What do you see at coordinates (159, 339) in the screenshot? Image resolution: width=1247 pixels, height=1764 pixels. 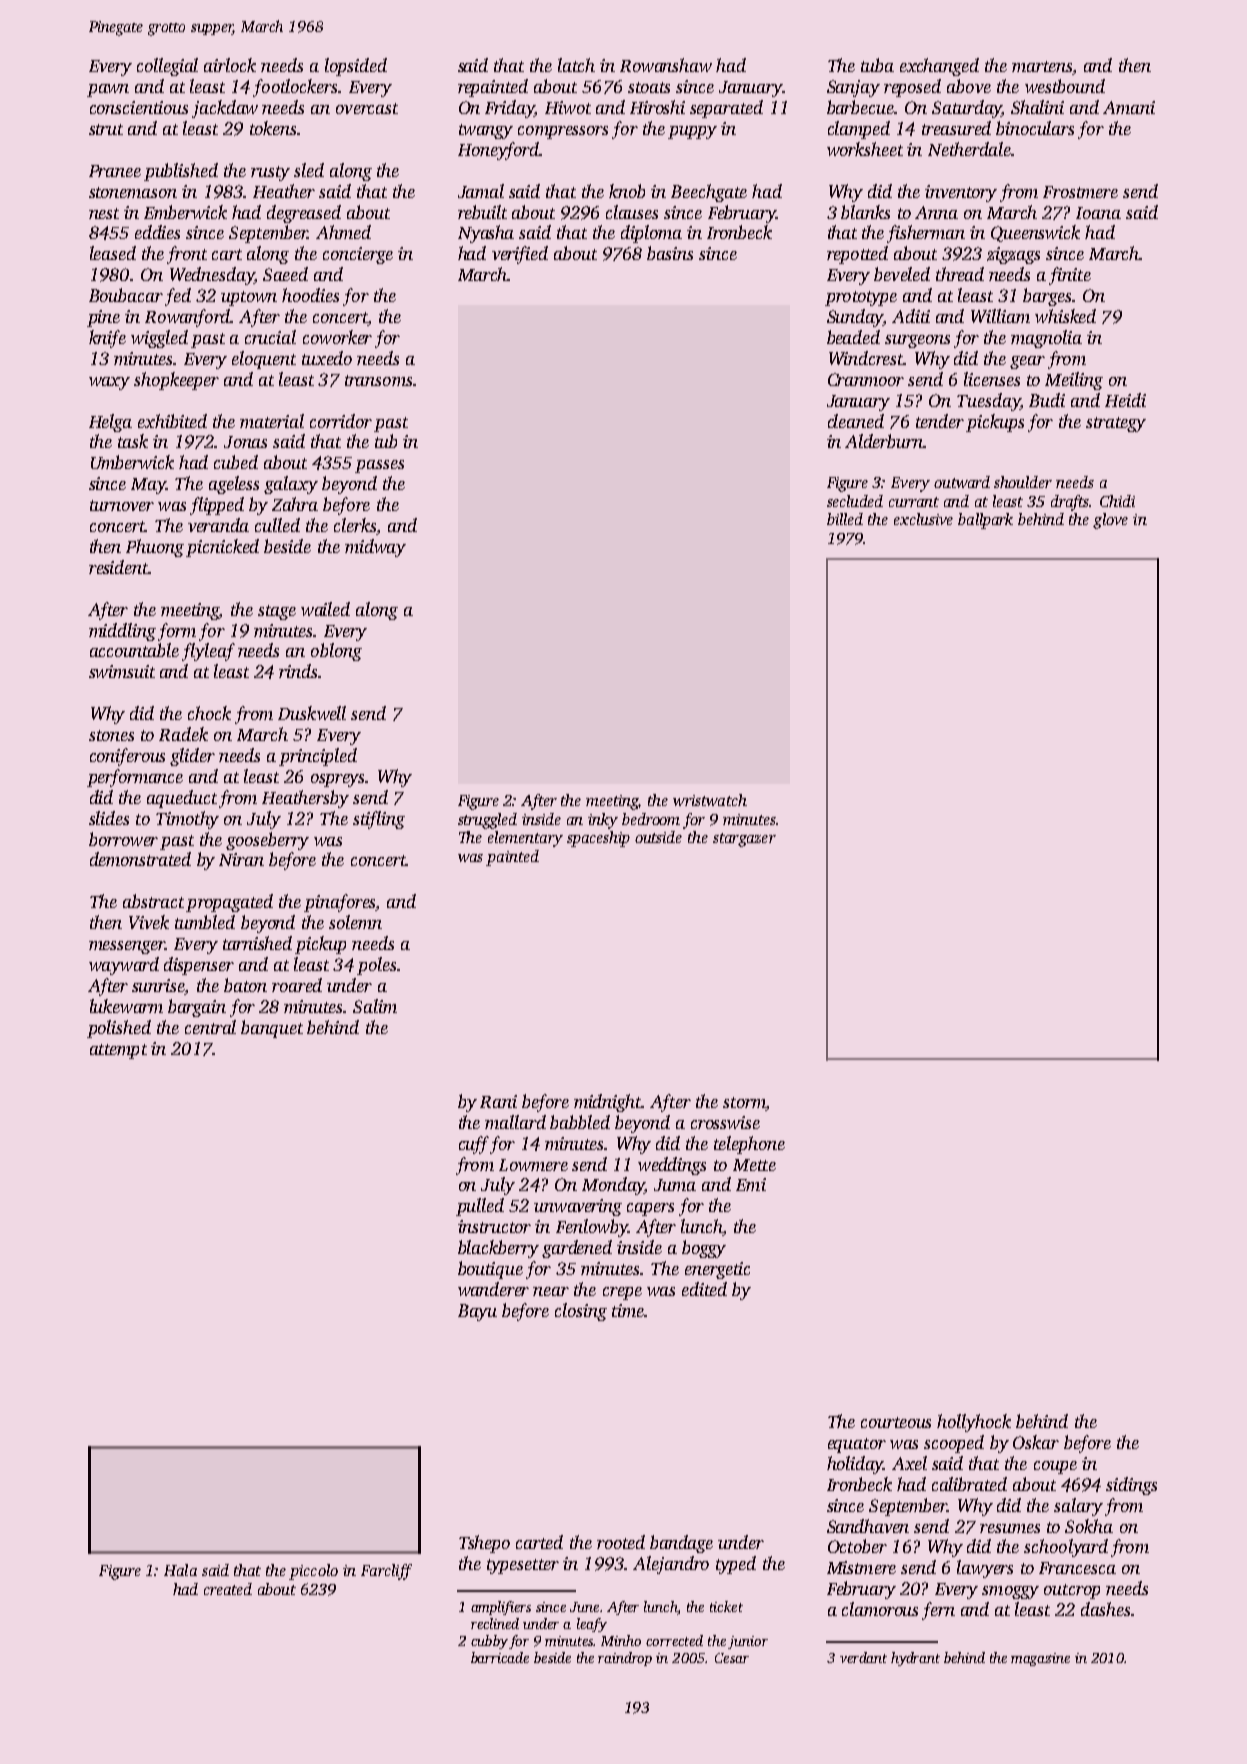 I see `wiggled` at bounding box center [159, 339].
